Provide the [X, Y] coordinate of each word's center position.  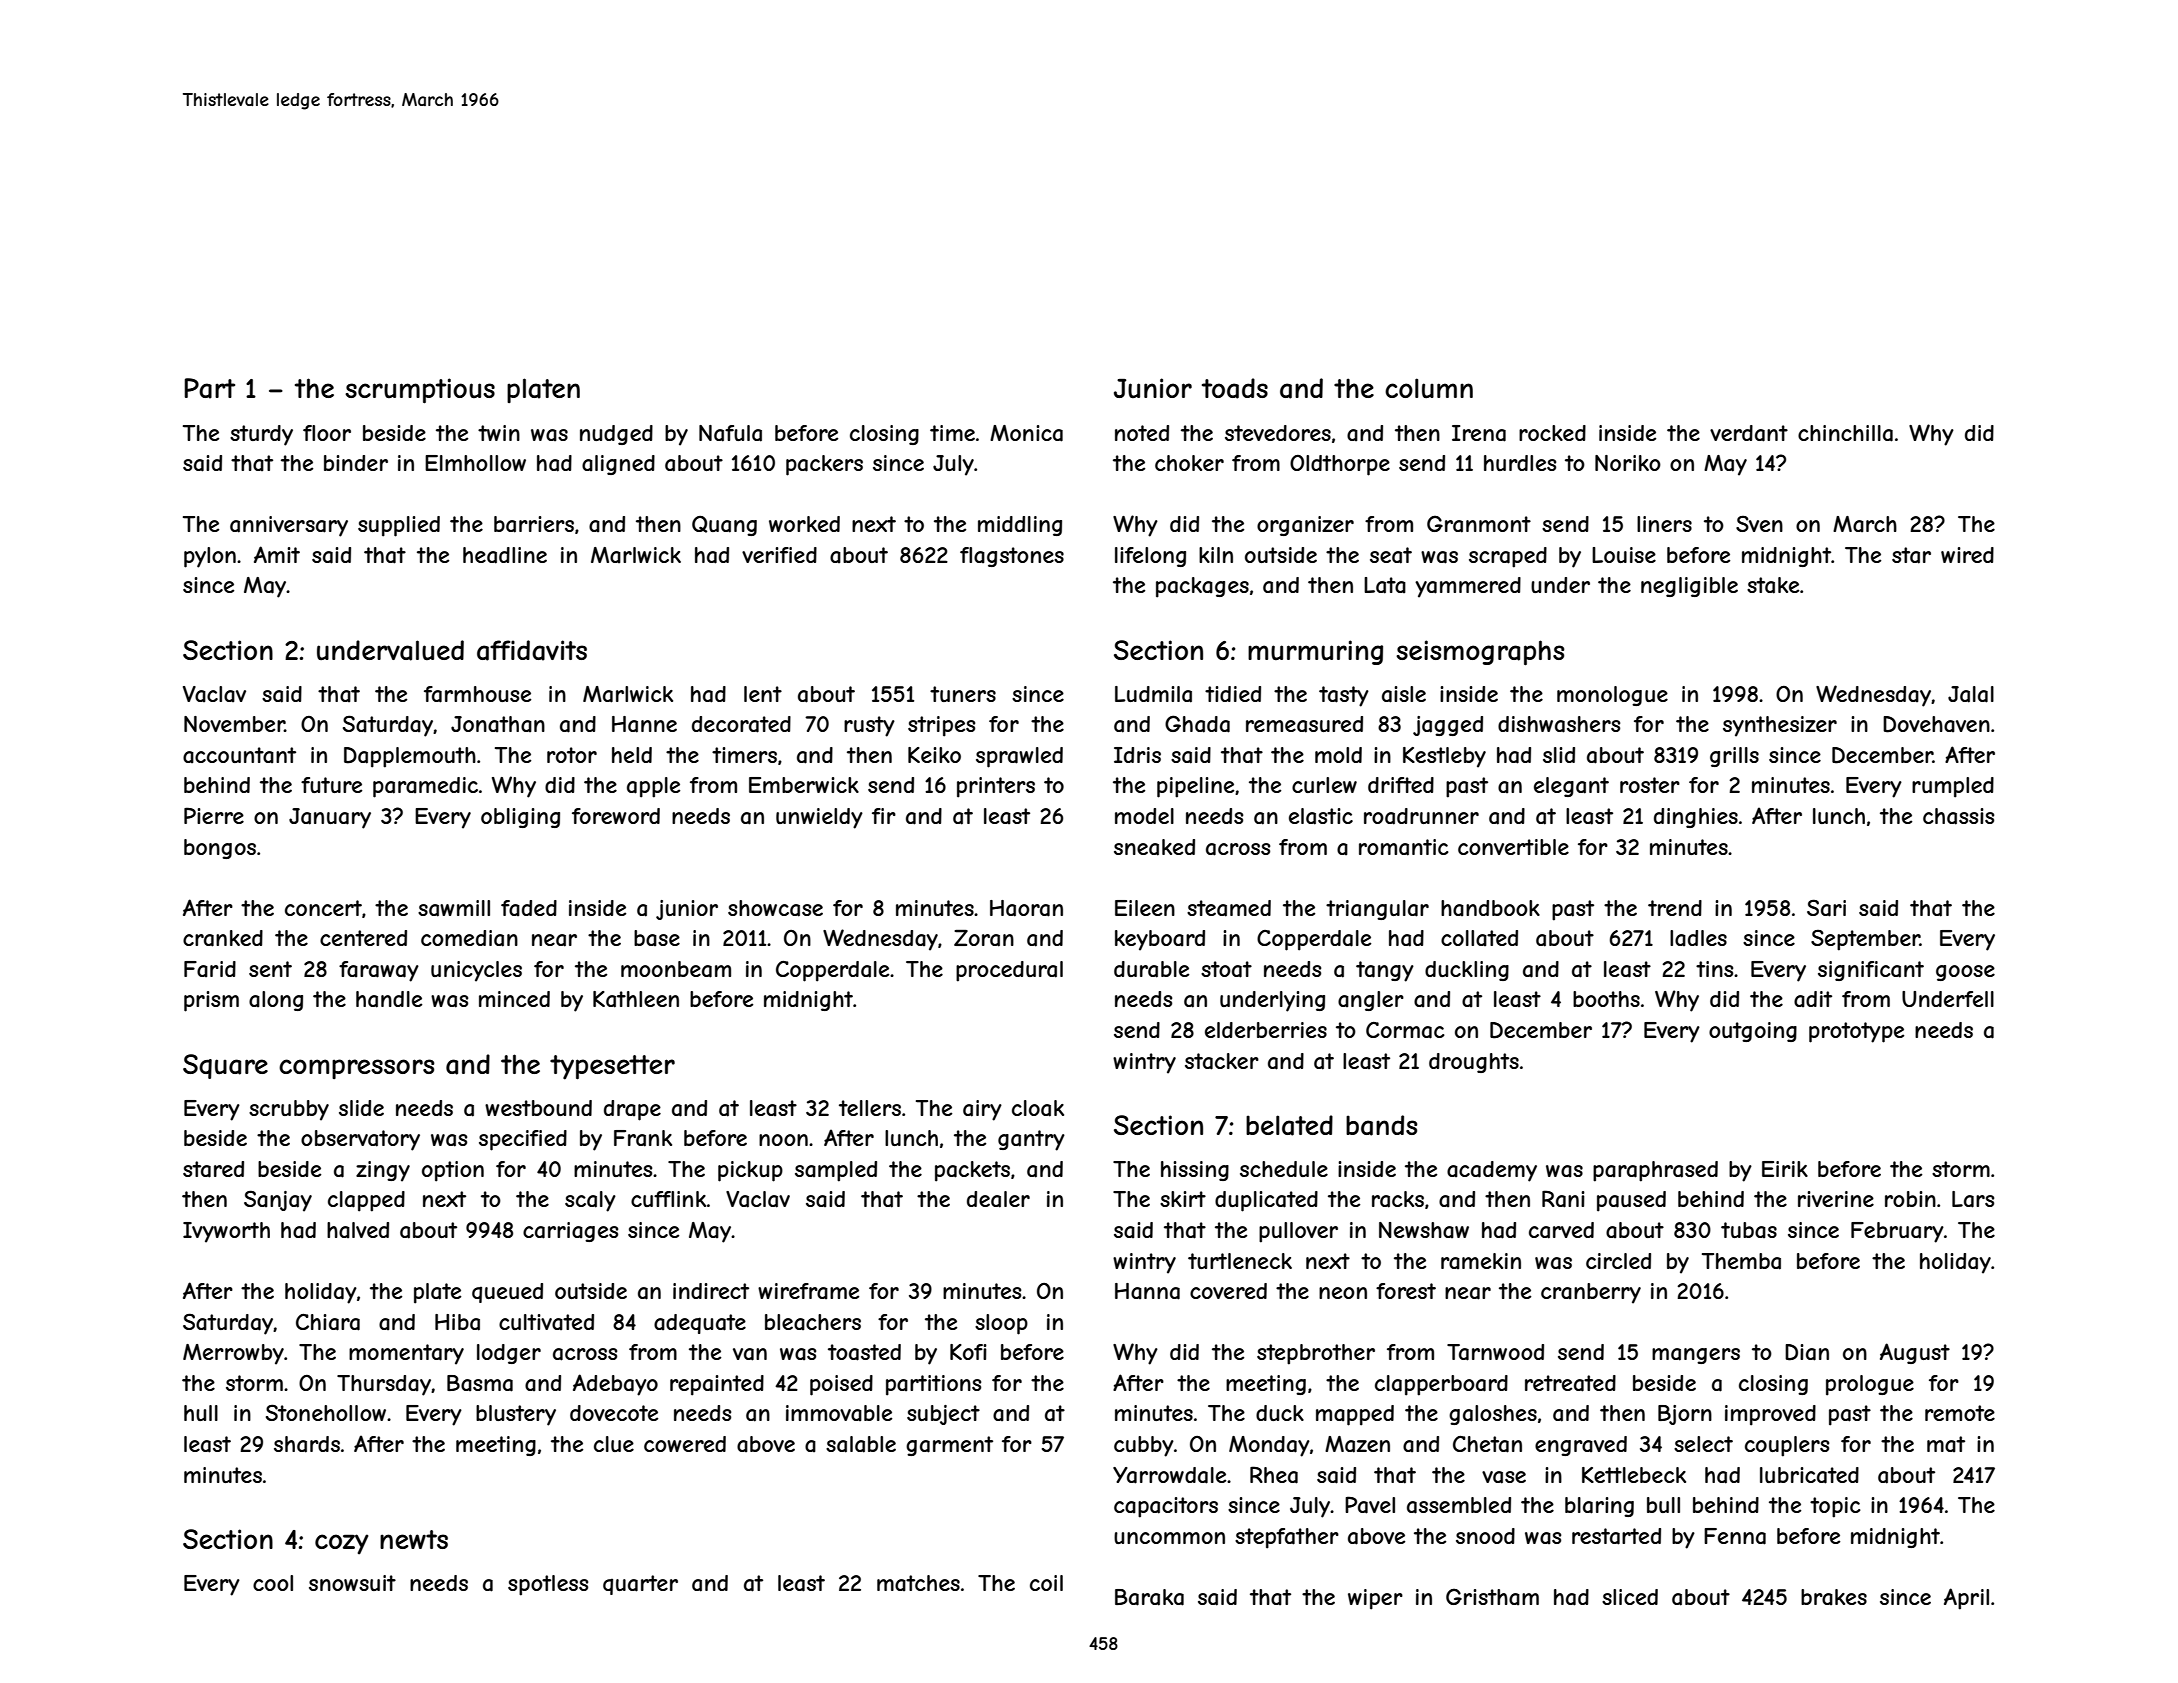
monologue [1612, 696]
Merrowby [233, 1354]
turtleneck [1240, 1261]
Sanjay [278, 1201]
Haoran [1026, 908]
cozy [341, 1544]
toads [1235, 388]
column [1429, 388]
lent [763, 694]
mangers [1696, 1356]
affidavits [532, 650]
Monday [1269, 1446]
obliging [520, 818]
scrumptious [420, 391]
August [1915, 1353]
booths [1606, 999]
